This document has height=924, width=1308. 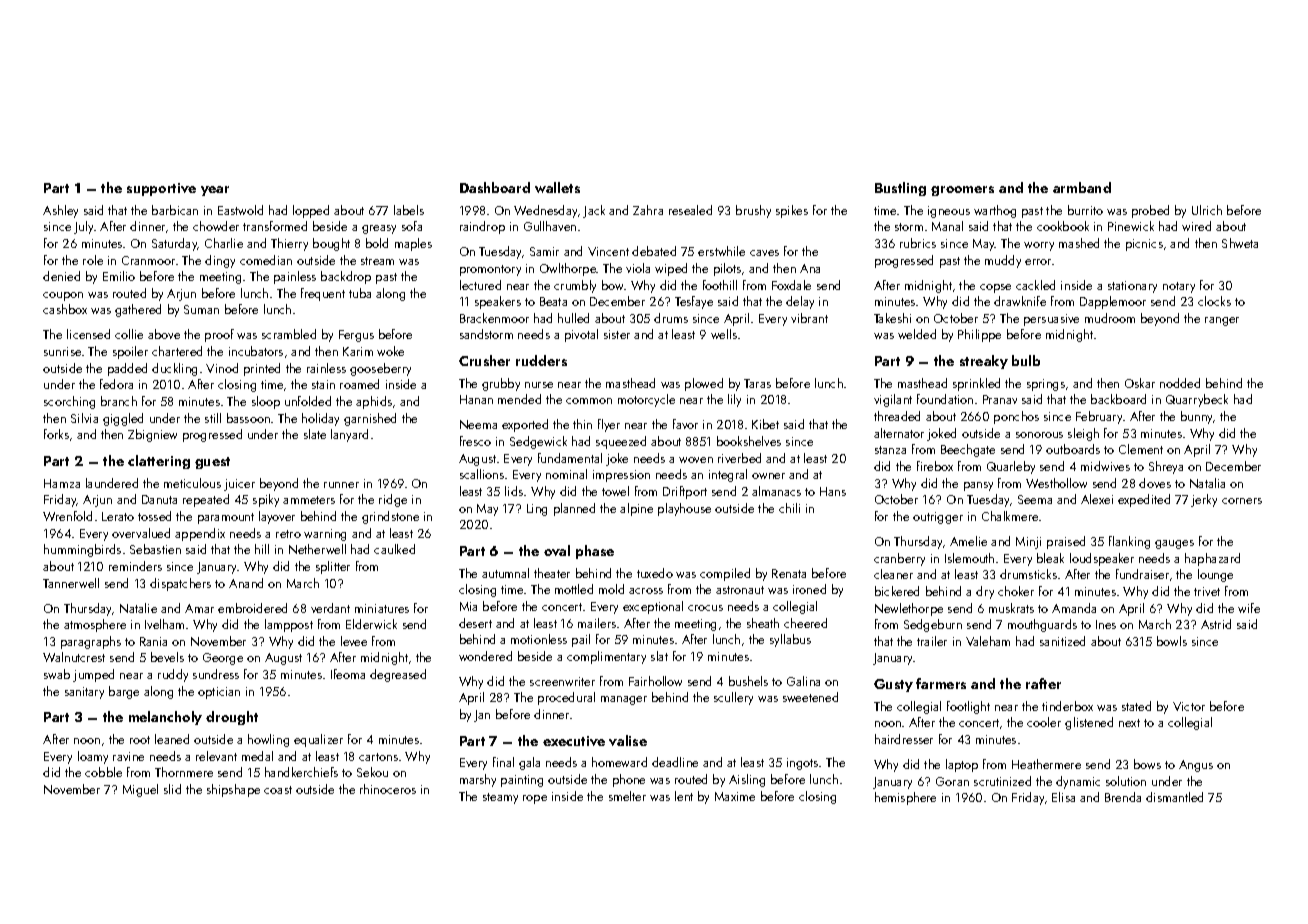 I want to click on scorching, so click(x=69, y=402).
